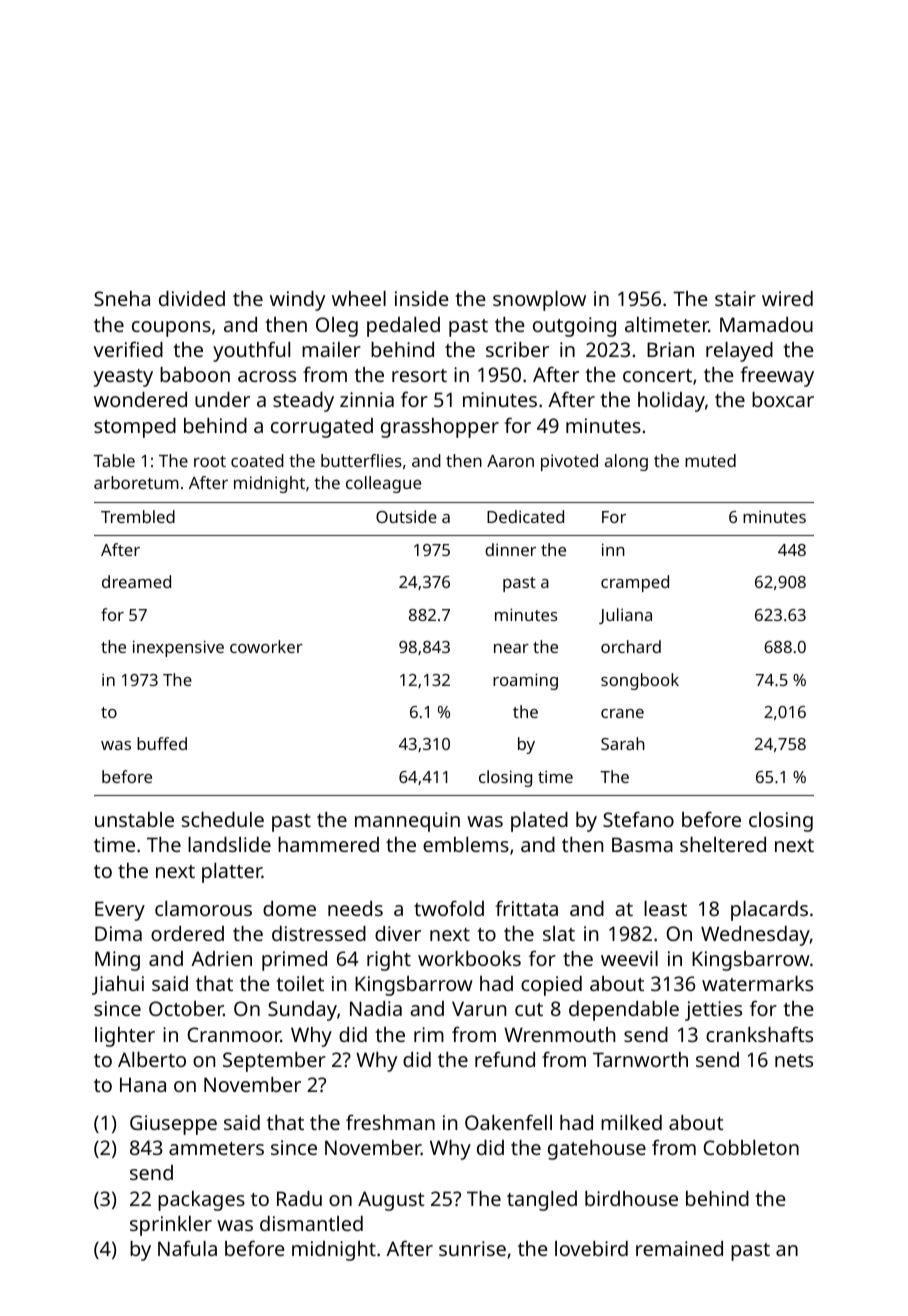 Image resolution: width=908 pixels, height=1316 pixels. Describe the element at coordinates (398, 933) in the image. I see `diver` at that location.
